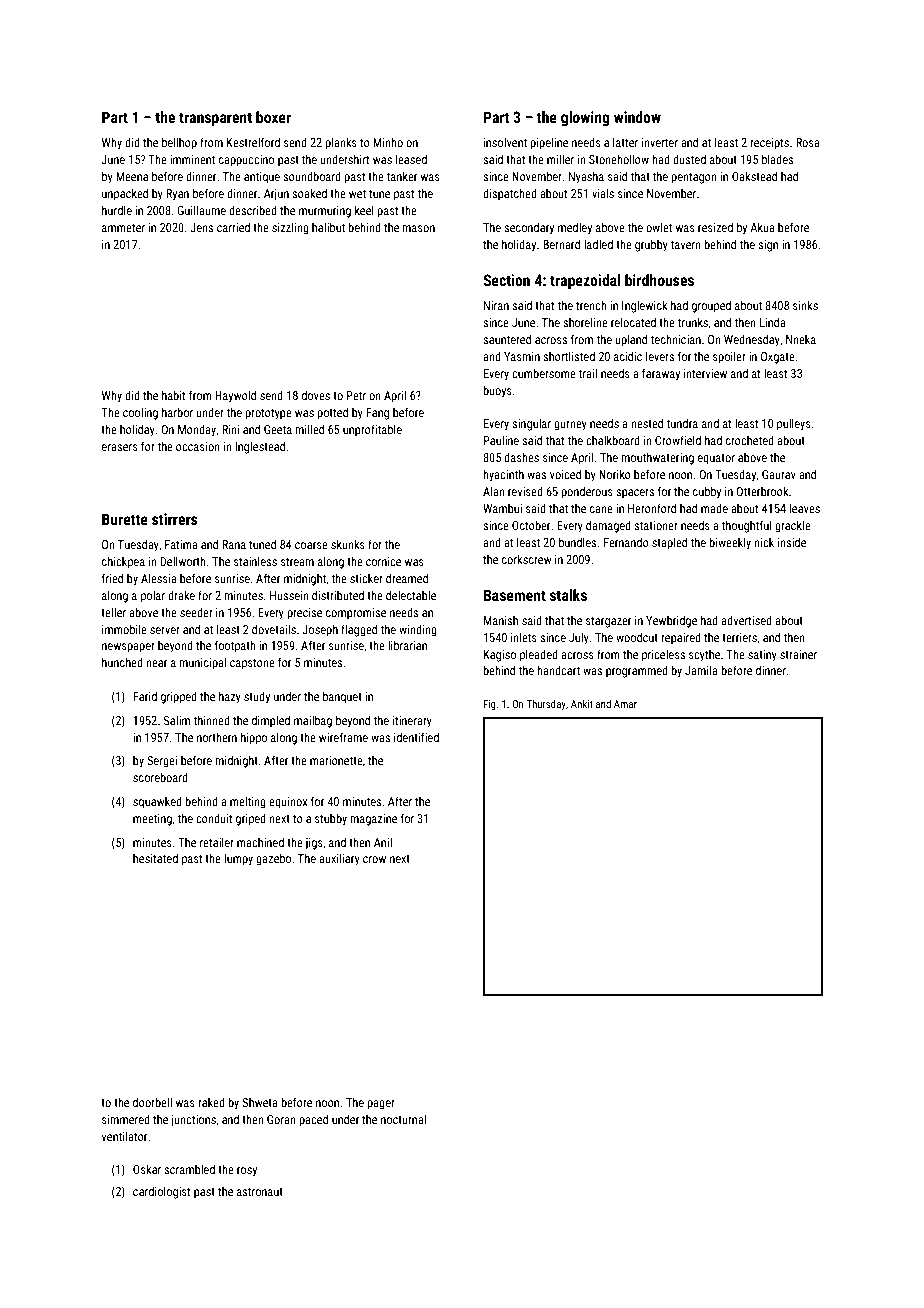  Describe the element at coordinates (381, 1105) in the image. I see `pager` at that location.
